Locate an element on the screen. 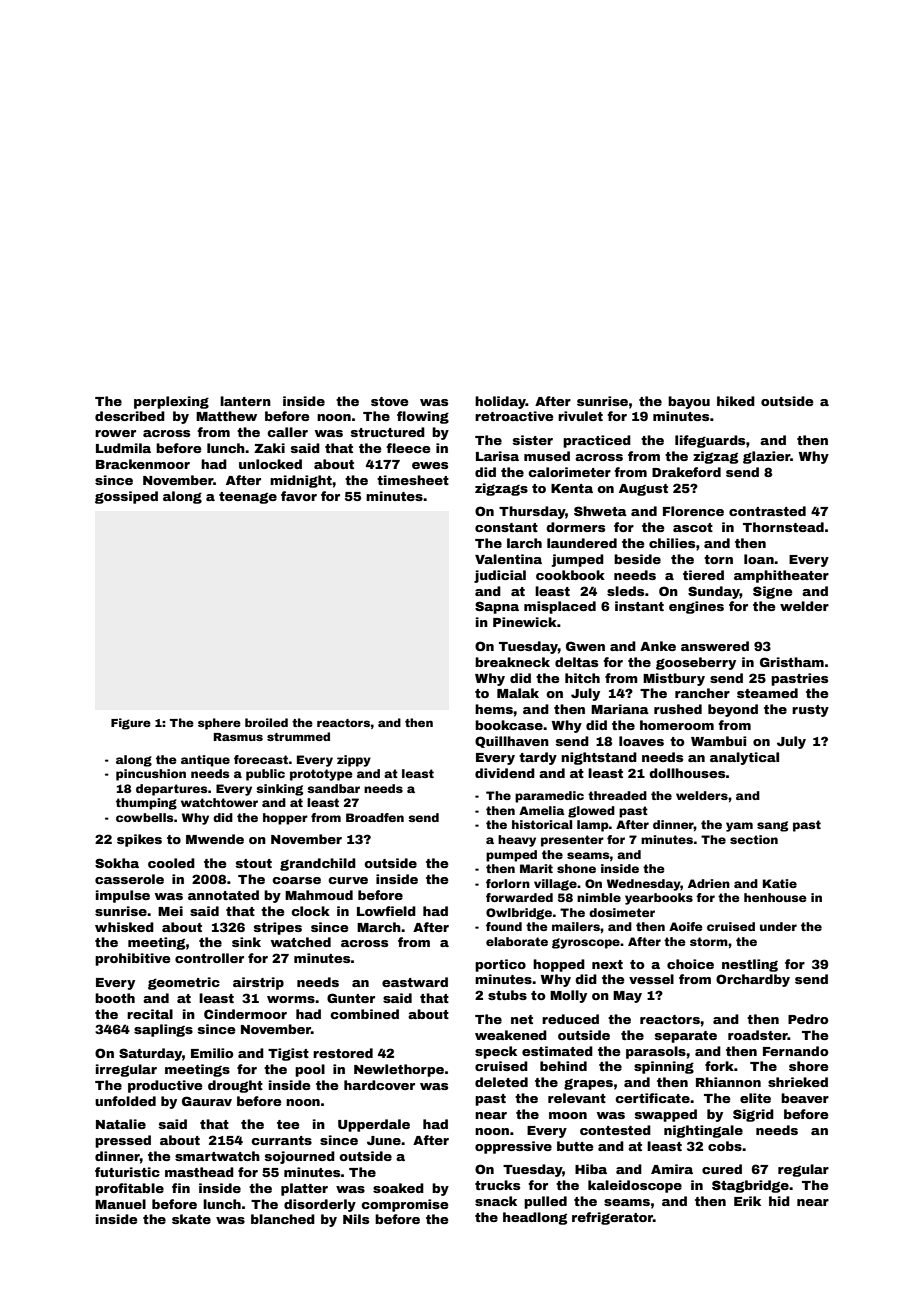 The image size is (924, 1314). Ludmila is located at coordinates (123, 448).
